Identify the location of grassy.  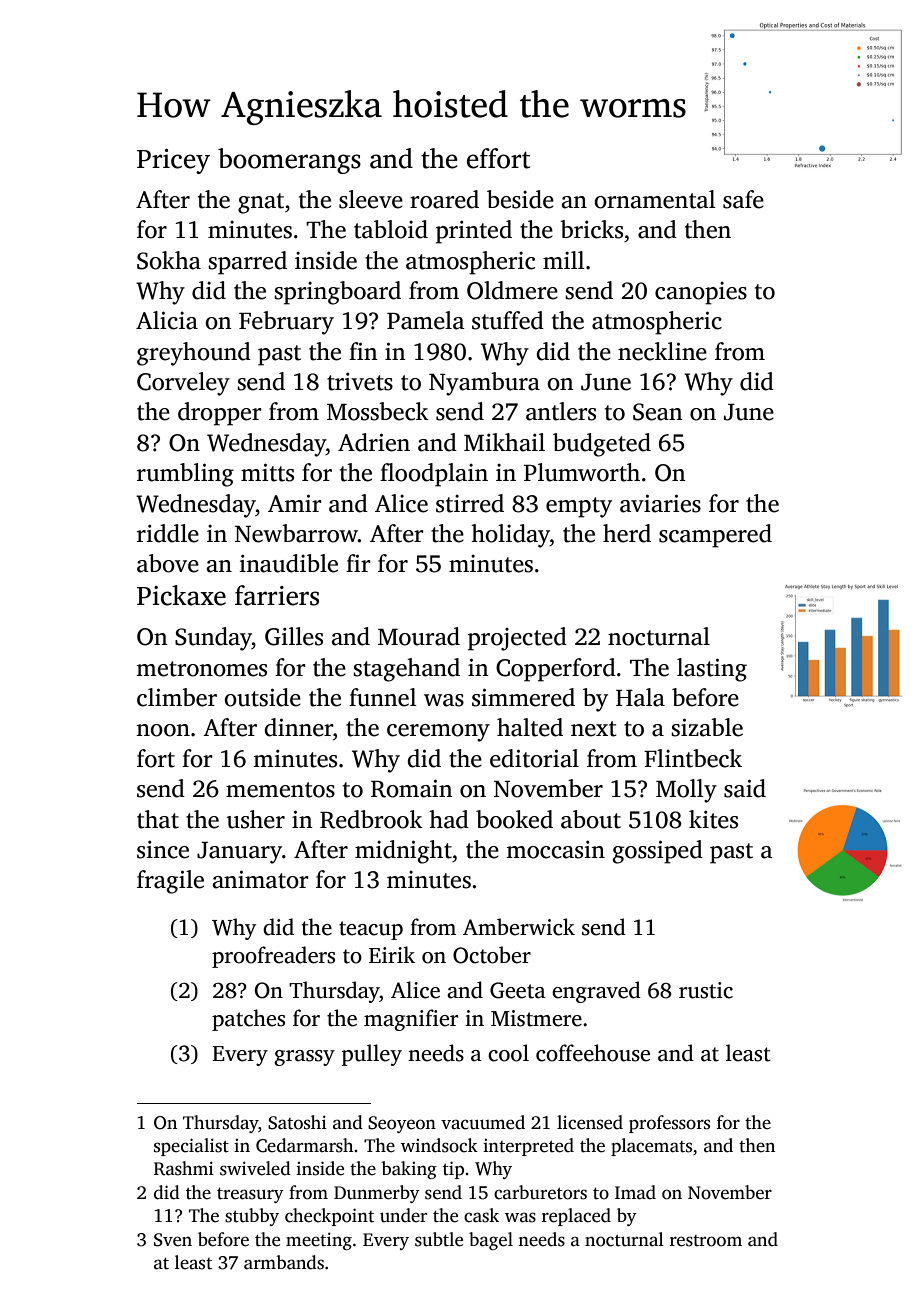
(304, 1058).
